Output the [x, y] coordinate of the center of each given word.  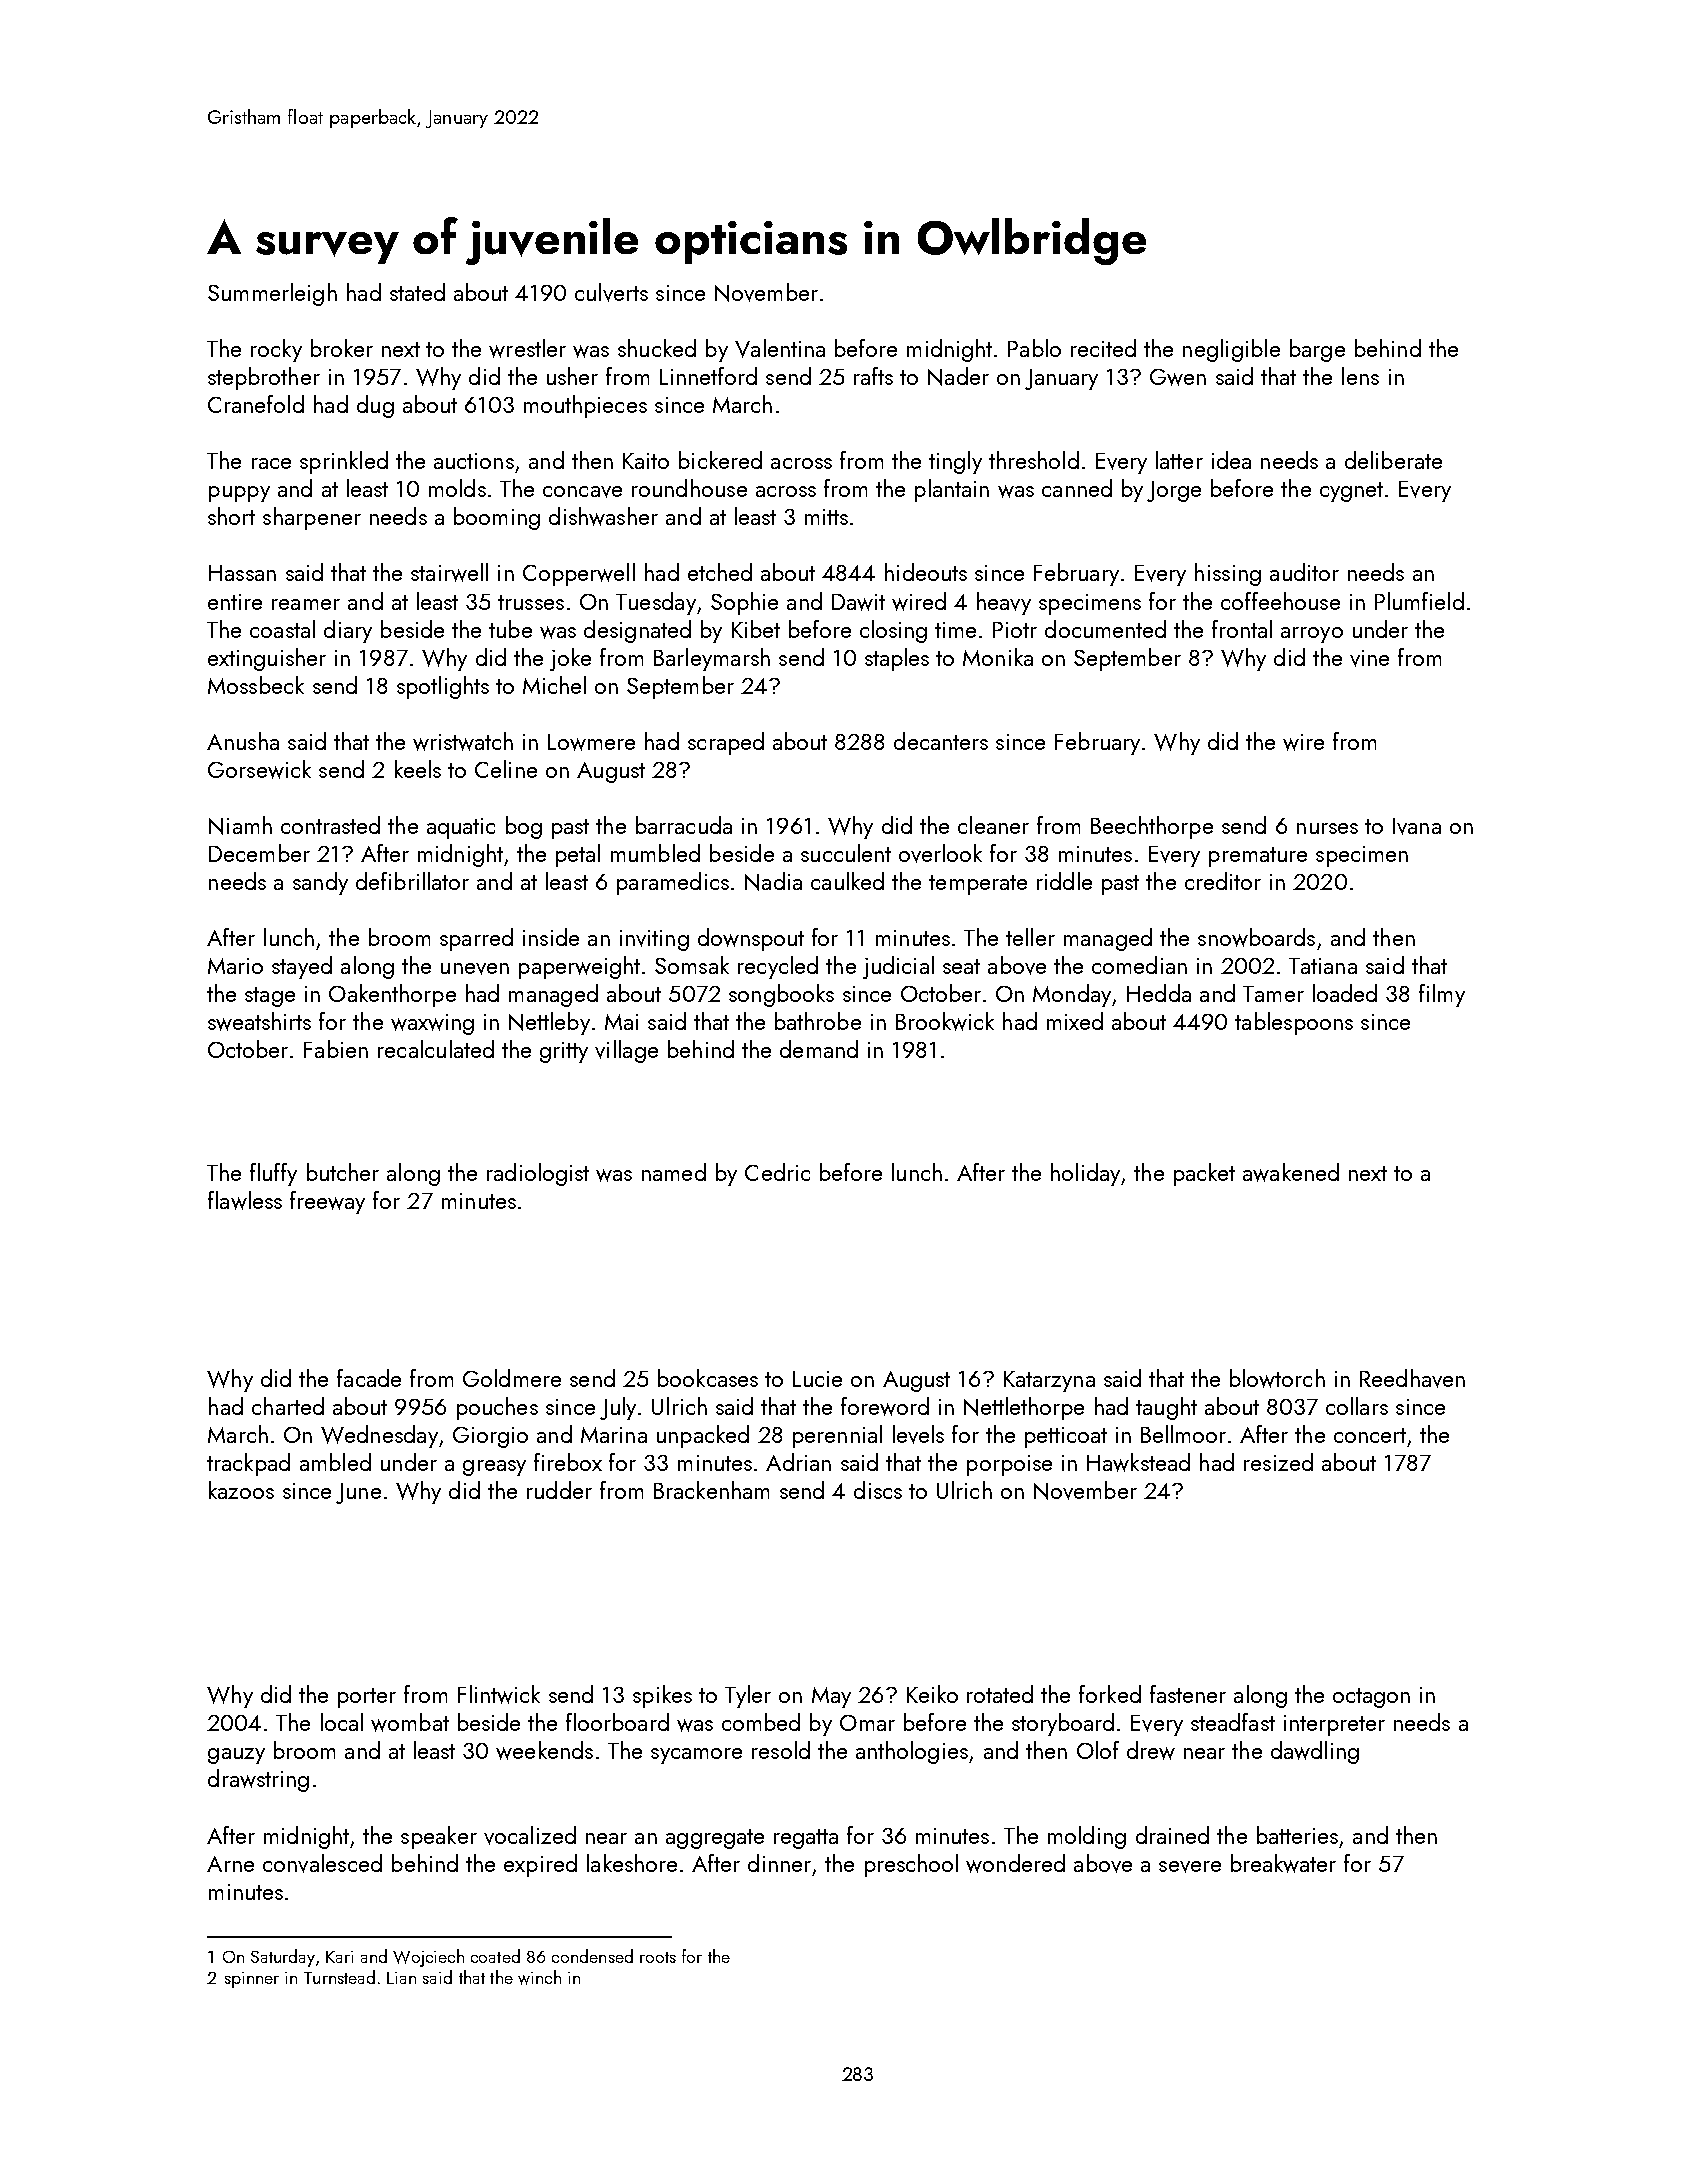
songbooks [781, 995]
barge [1317, 350]
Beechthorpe [1152, 827]
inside [551, 937]
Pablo [1034, 348]
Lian [401, 1978]
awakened [1291, 1172]
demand [819, 1049]
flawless [245, 1200]
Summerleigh [272, 294]
